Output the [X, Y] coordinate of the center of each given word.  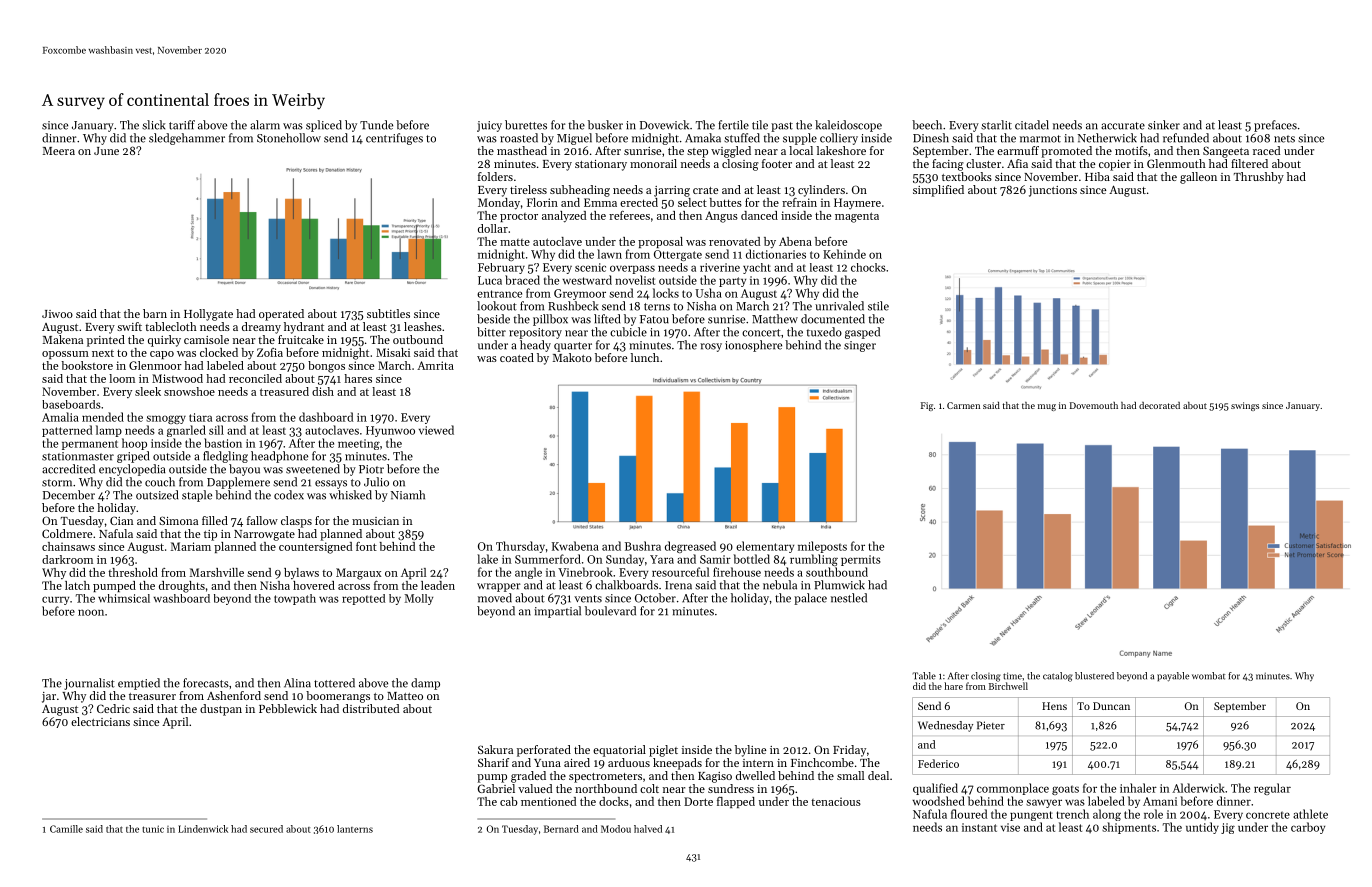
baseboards [71, 404]
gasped [862, 333]
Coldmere [67, 533]
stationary [601, 165]
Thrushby [1259, 178]
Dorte [698, 801]
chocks [868, 267]
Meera [59, 151]
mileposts [822, 547]
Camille [66, 829]
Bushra [643, 546]
